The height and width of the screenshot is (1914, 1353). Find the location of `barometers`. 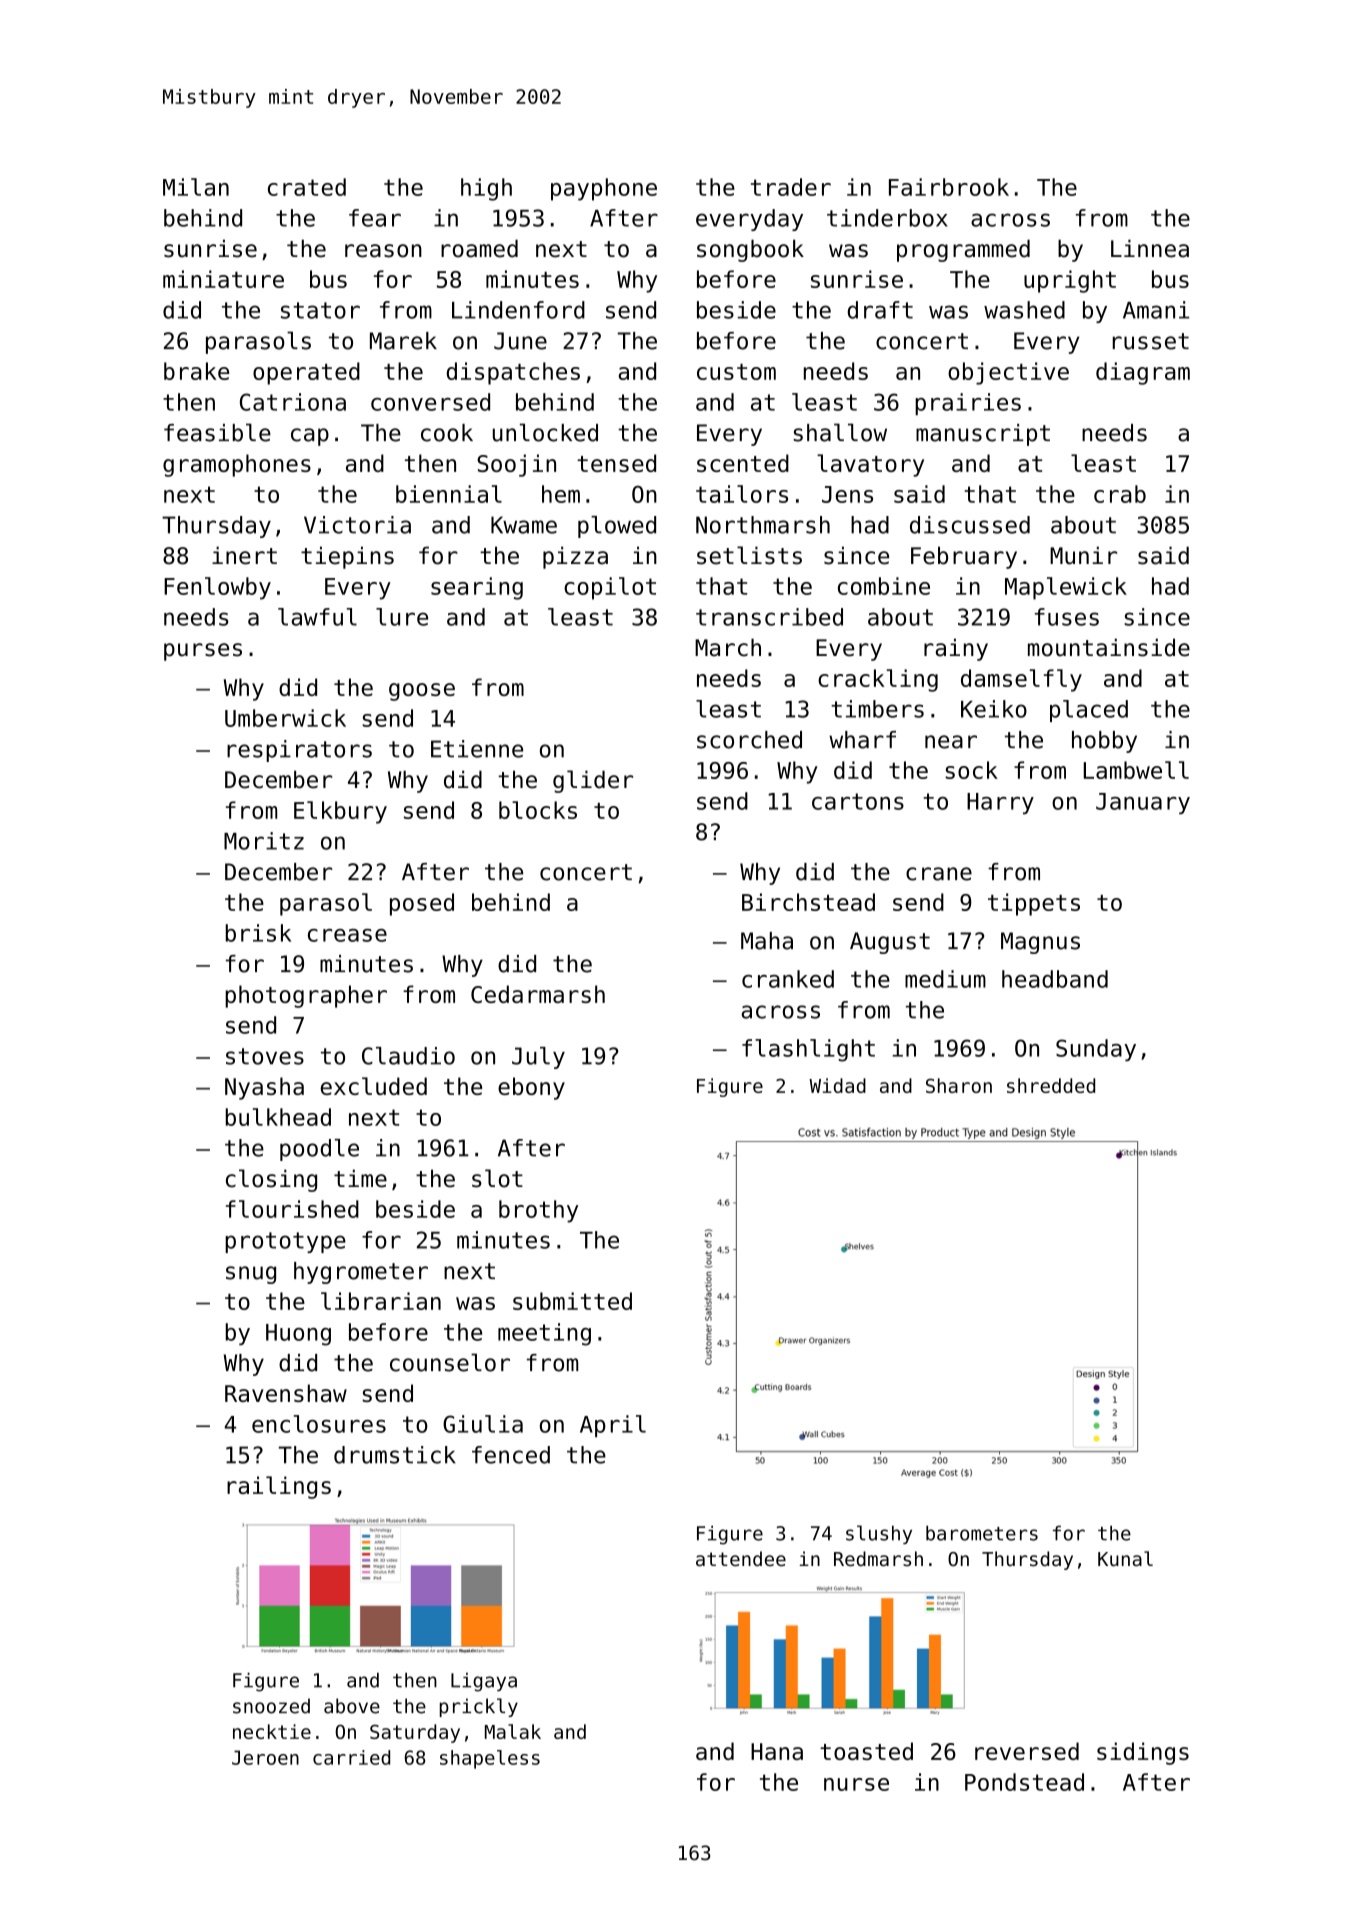

barometers is located at coordinates (982, 1533).
